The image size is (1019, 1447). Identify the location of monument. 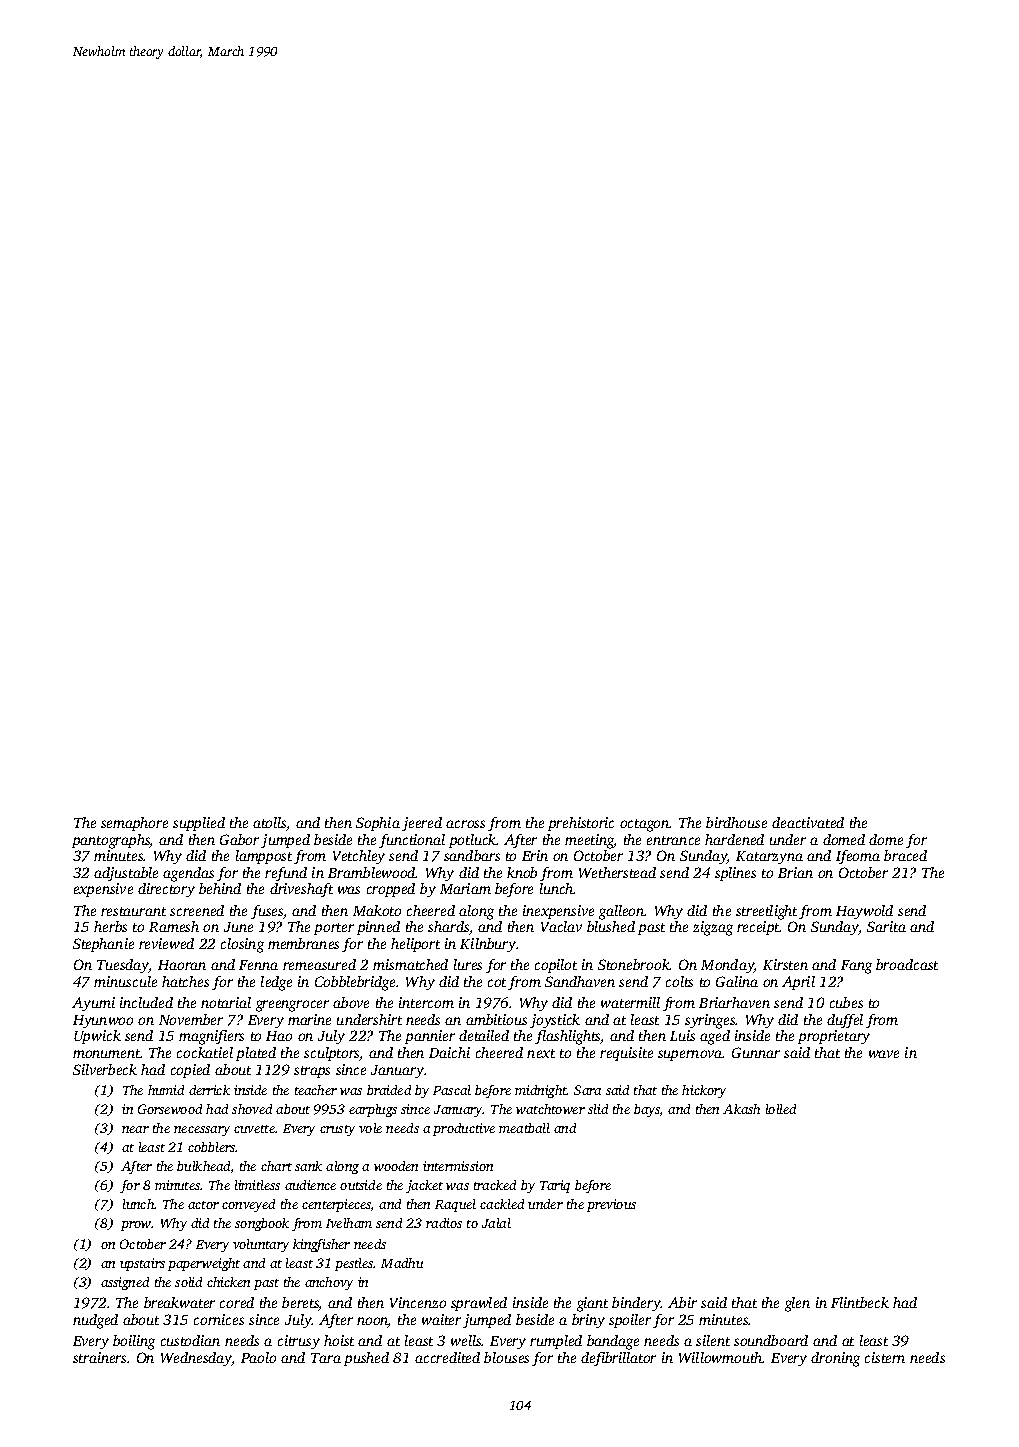
(107, 1053).
